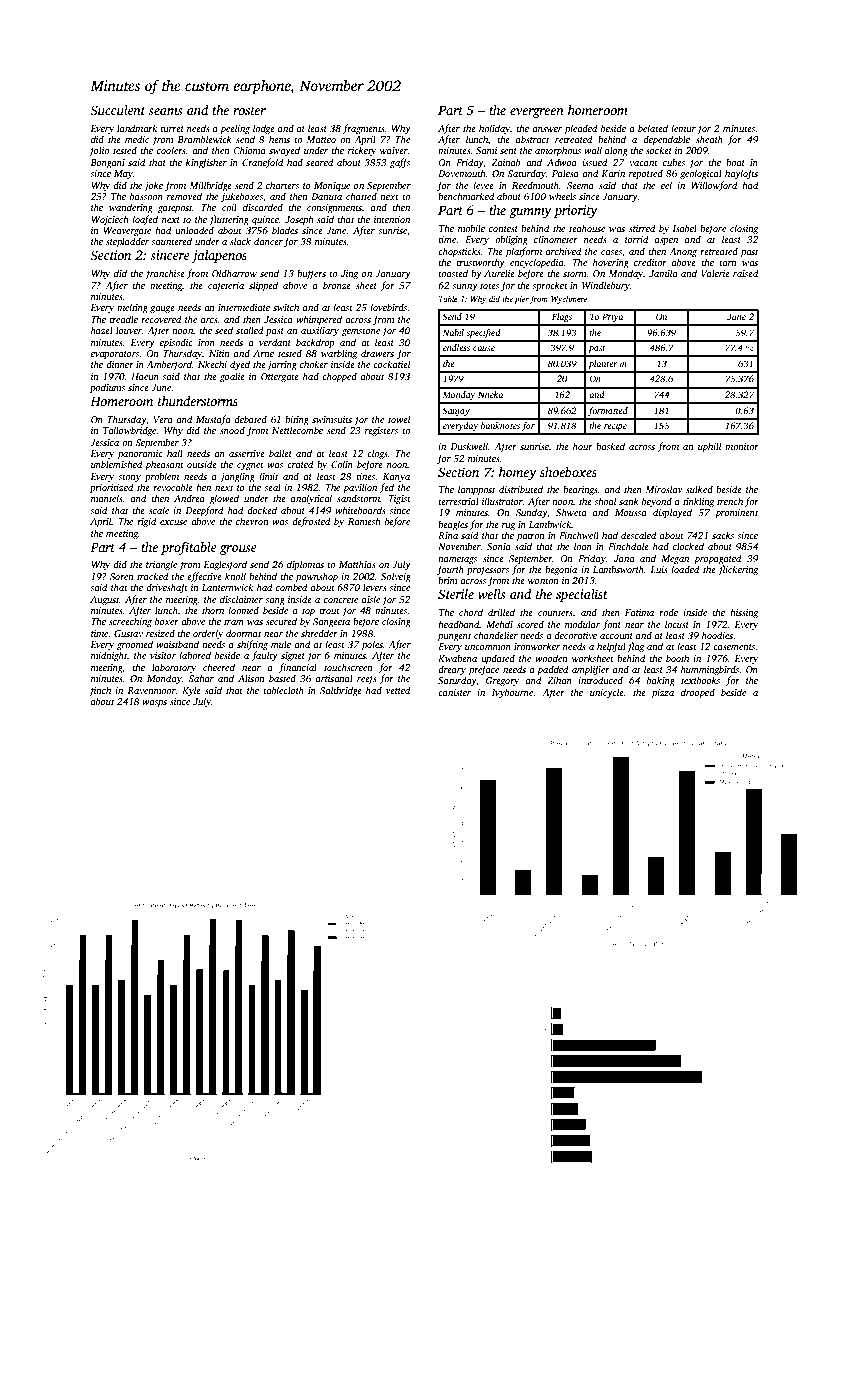 Image resolution: width=849 pixels, height=1400 pixels. What do you see at coordinates (219, 256) in the screenshot?
I see `jalapenos` at bounding box center [219, 256].
